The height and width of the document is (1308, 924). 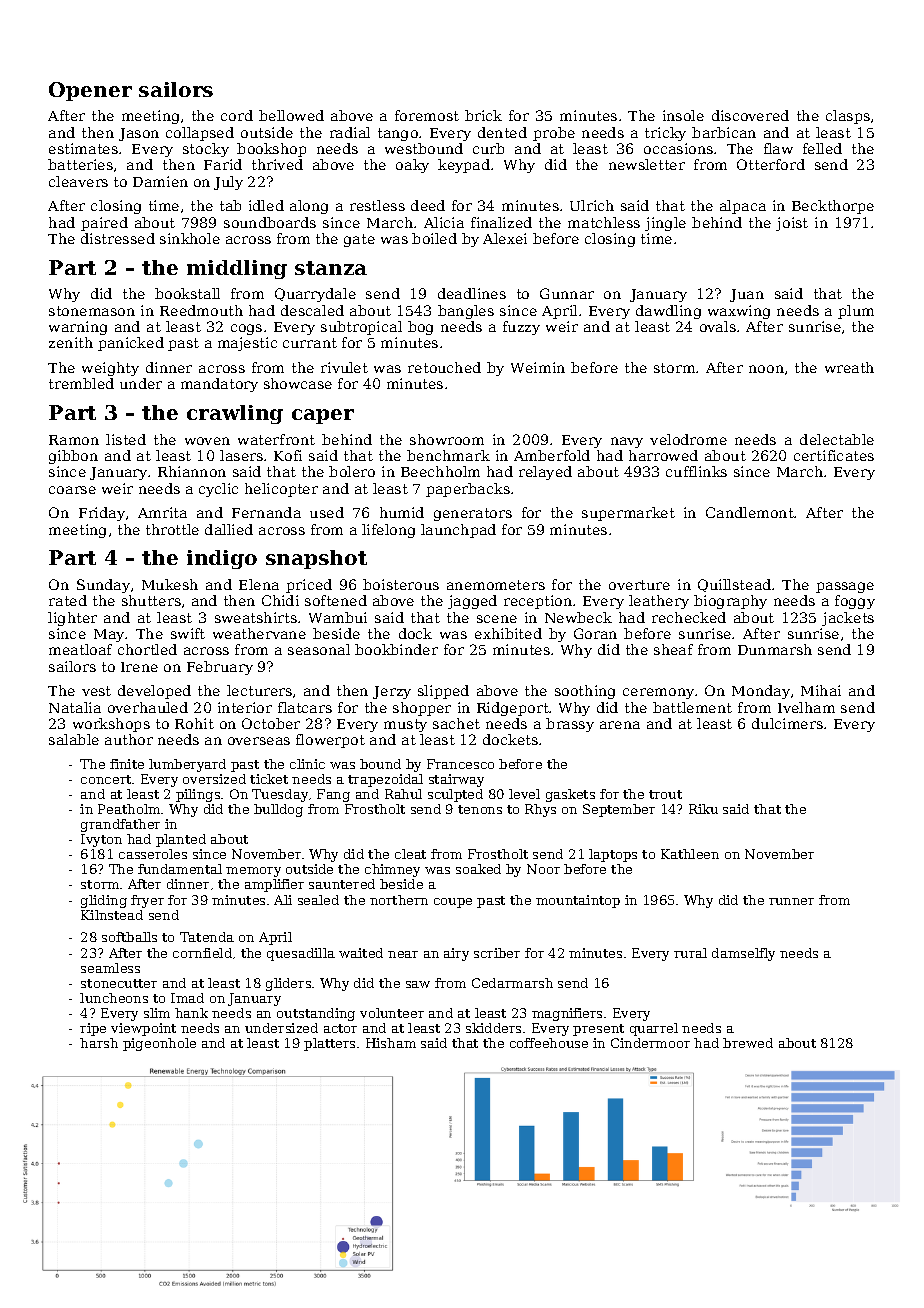 I want to click on brick, so click(x=483, y=115).
